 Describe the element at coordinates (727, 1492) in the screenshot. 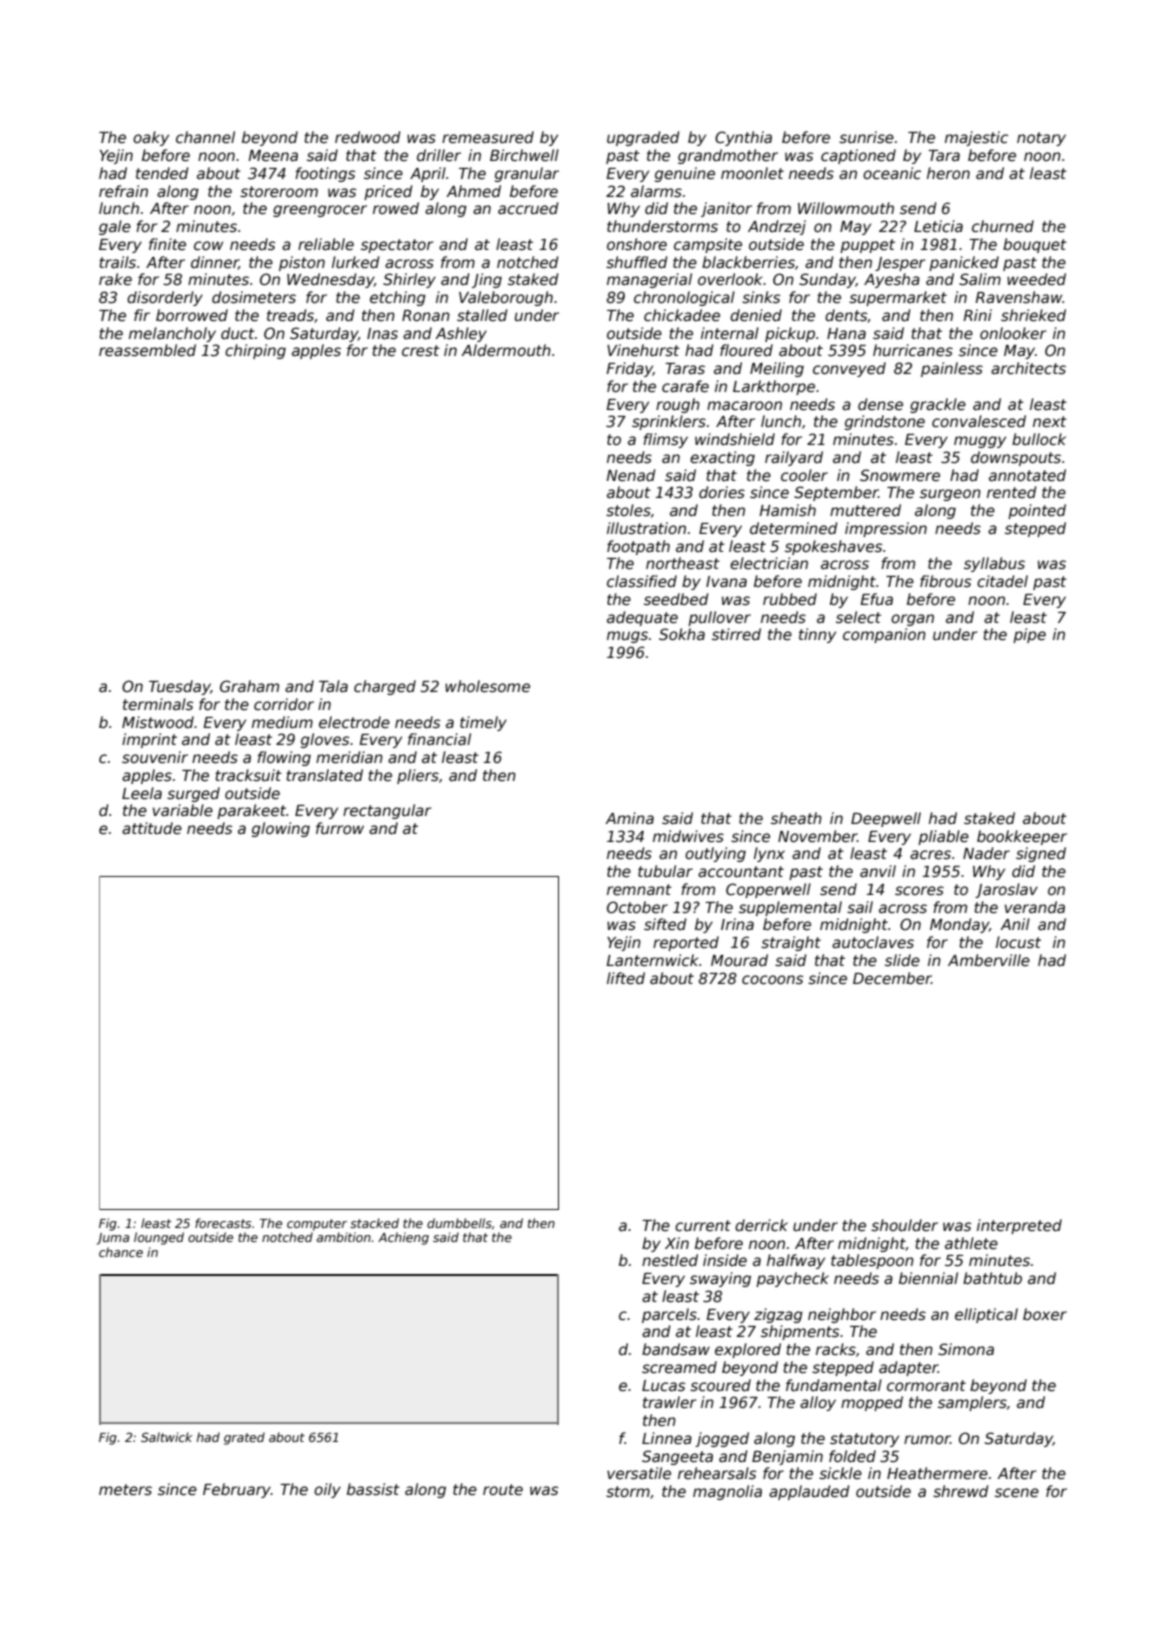

I see `magnolia` at that location.
